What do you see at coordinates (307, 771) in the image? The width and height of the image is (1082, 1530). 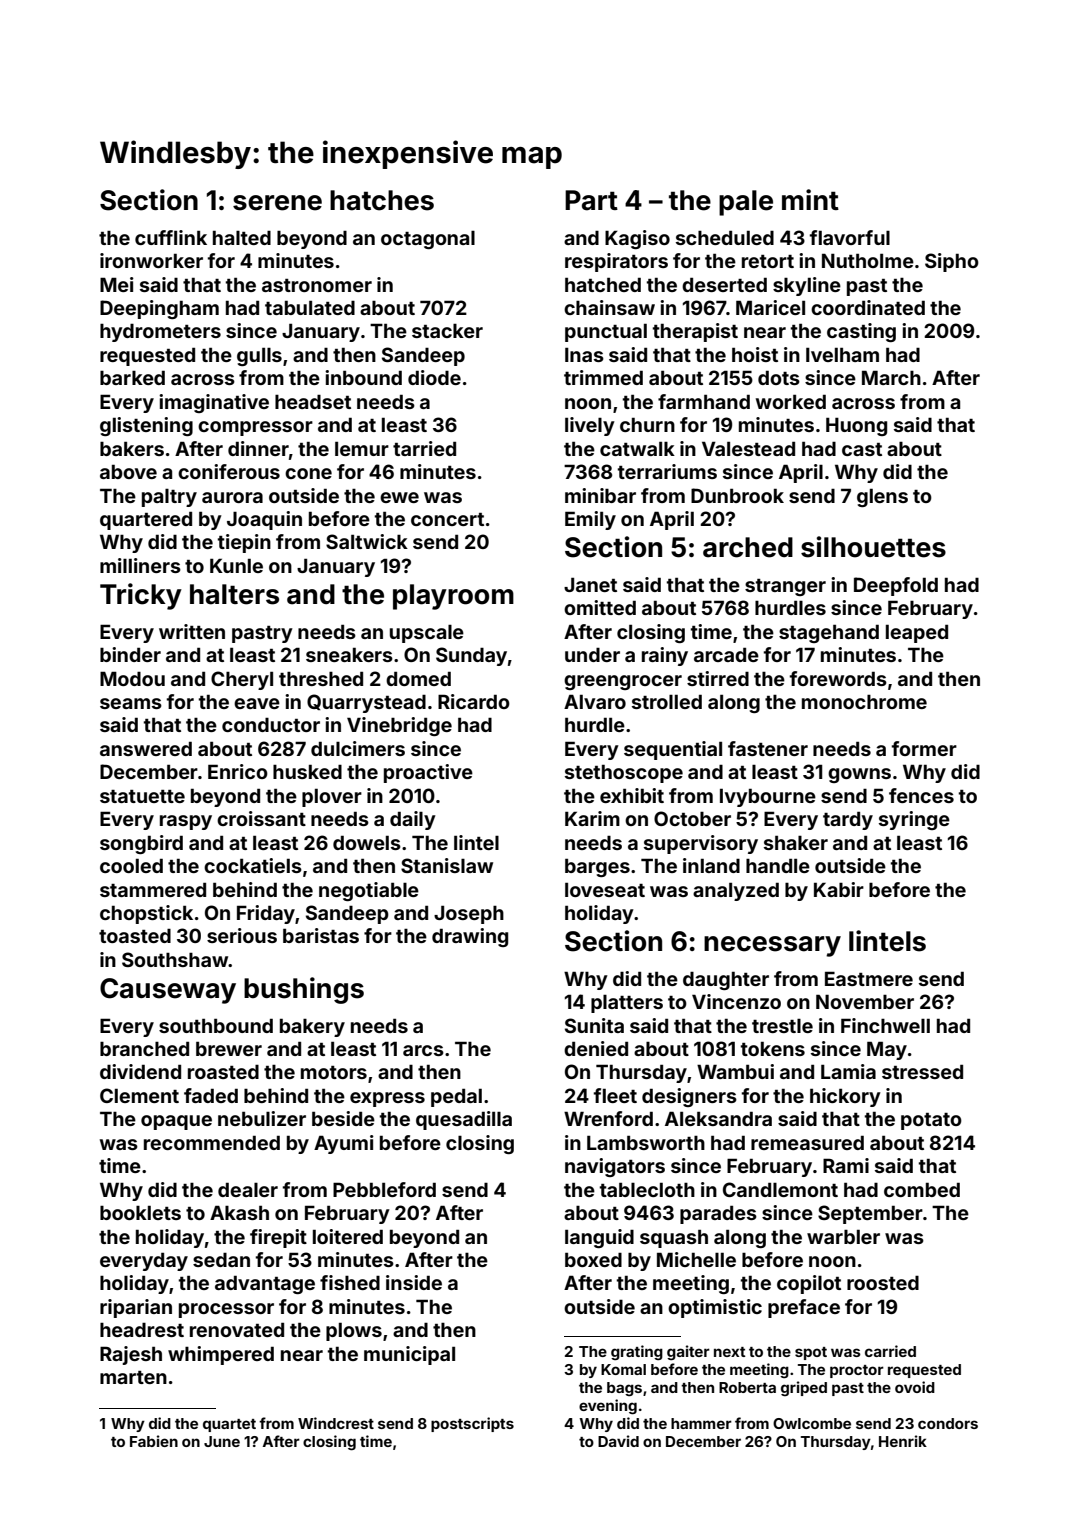 I see `husked` at bounding box center [307, 771].
